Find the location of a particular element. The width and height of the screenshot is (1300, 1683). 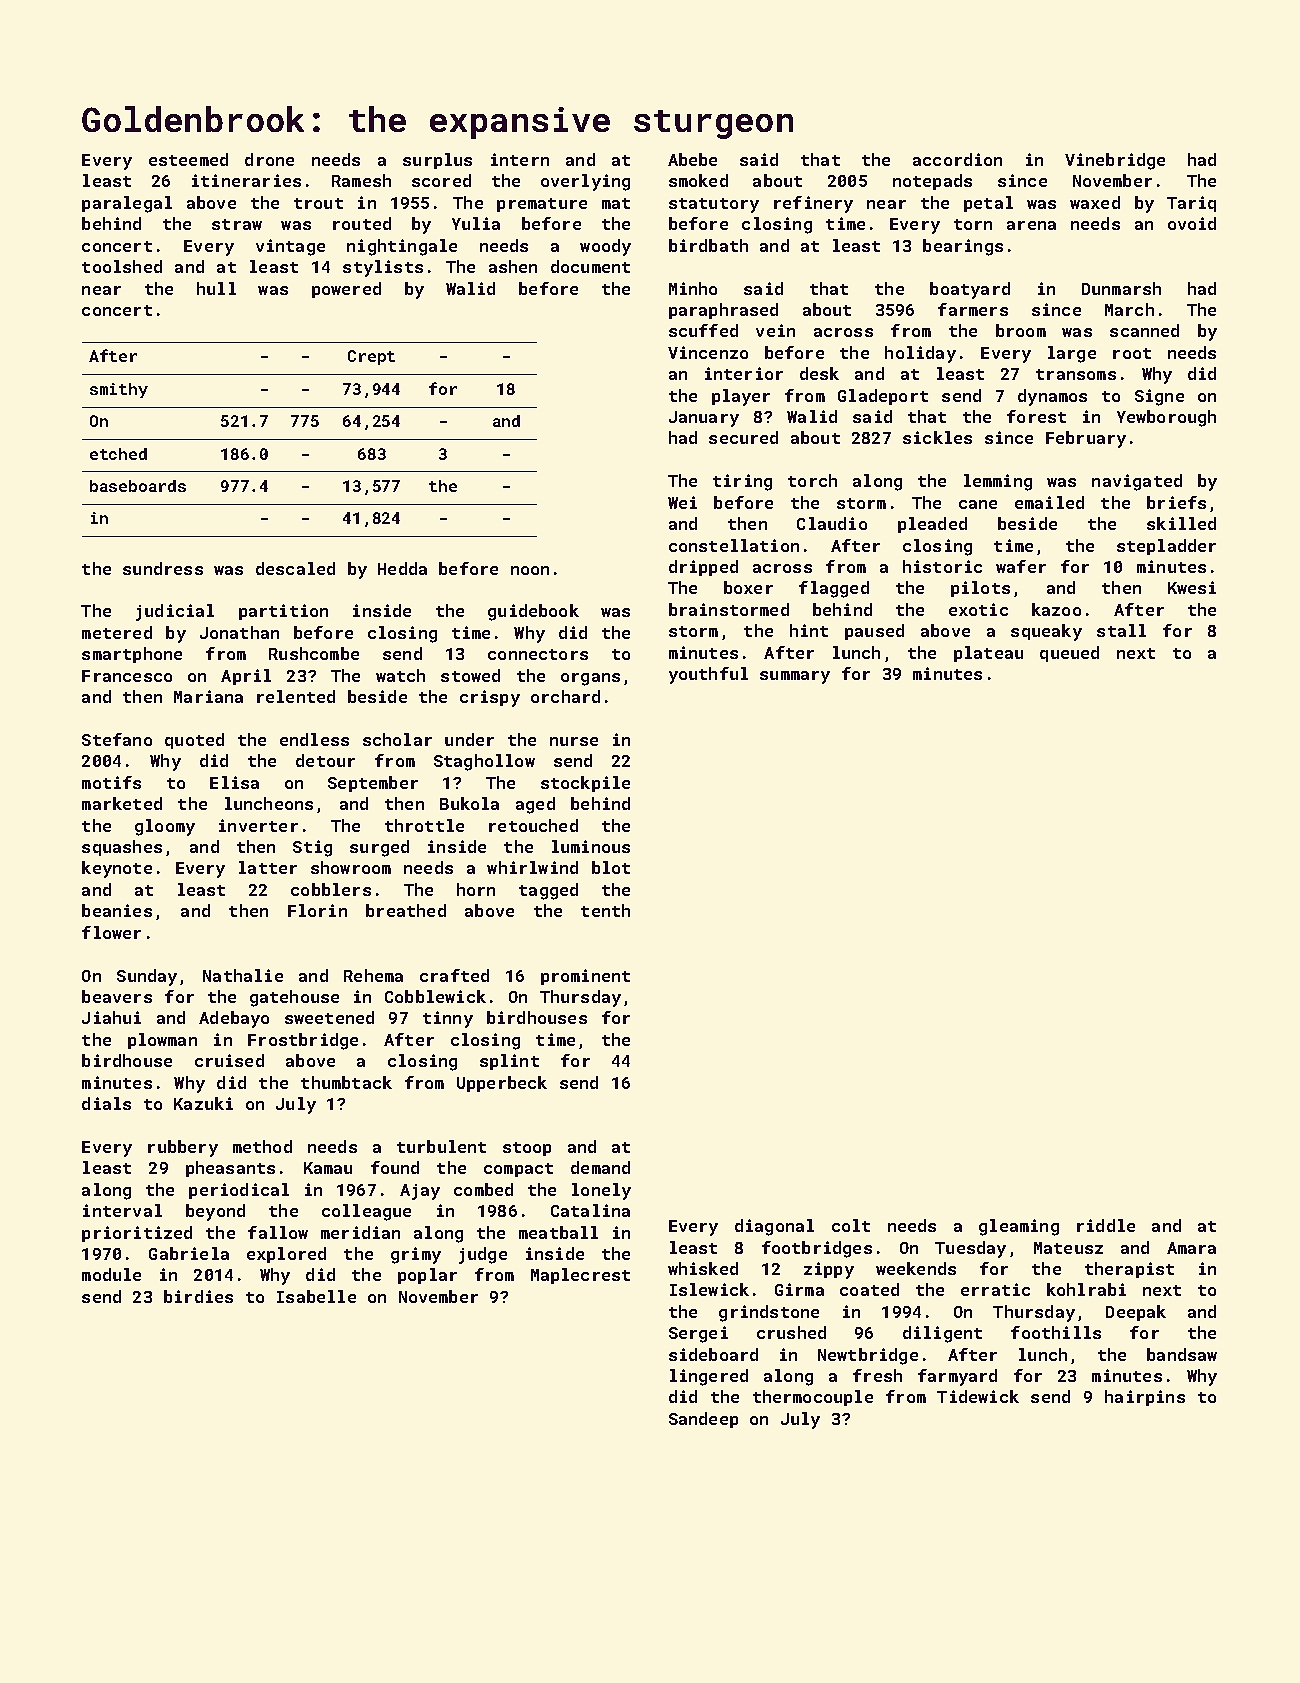

Kwesi is located at coordinates (1192, 587).
